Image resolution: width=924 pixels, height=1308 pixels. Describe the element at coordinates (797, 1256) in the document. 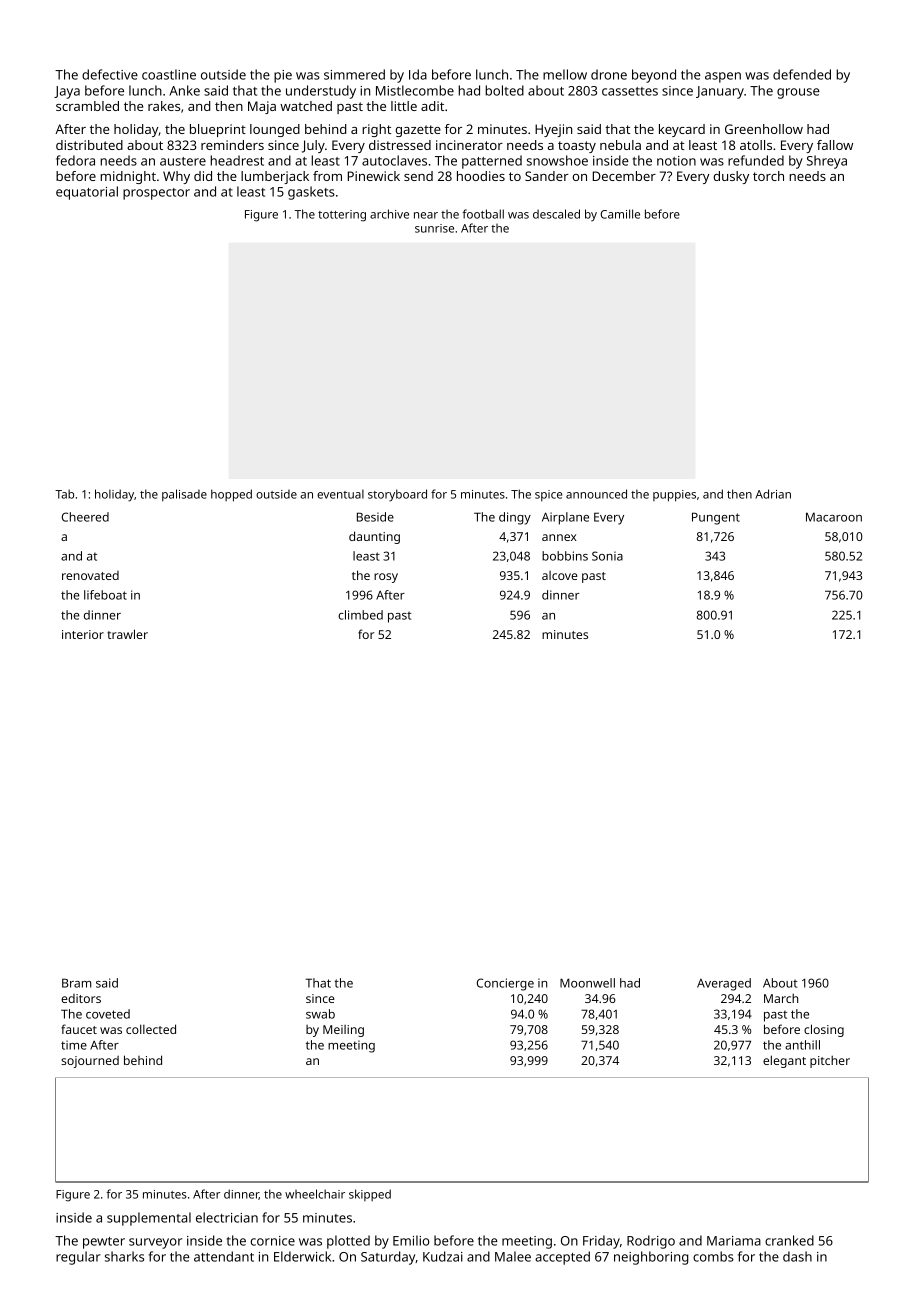

I see `dash` at that location.
